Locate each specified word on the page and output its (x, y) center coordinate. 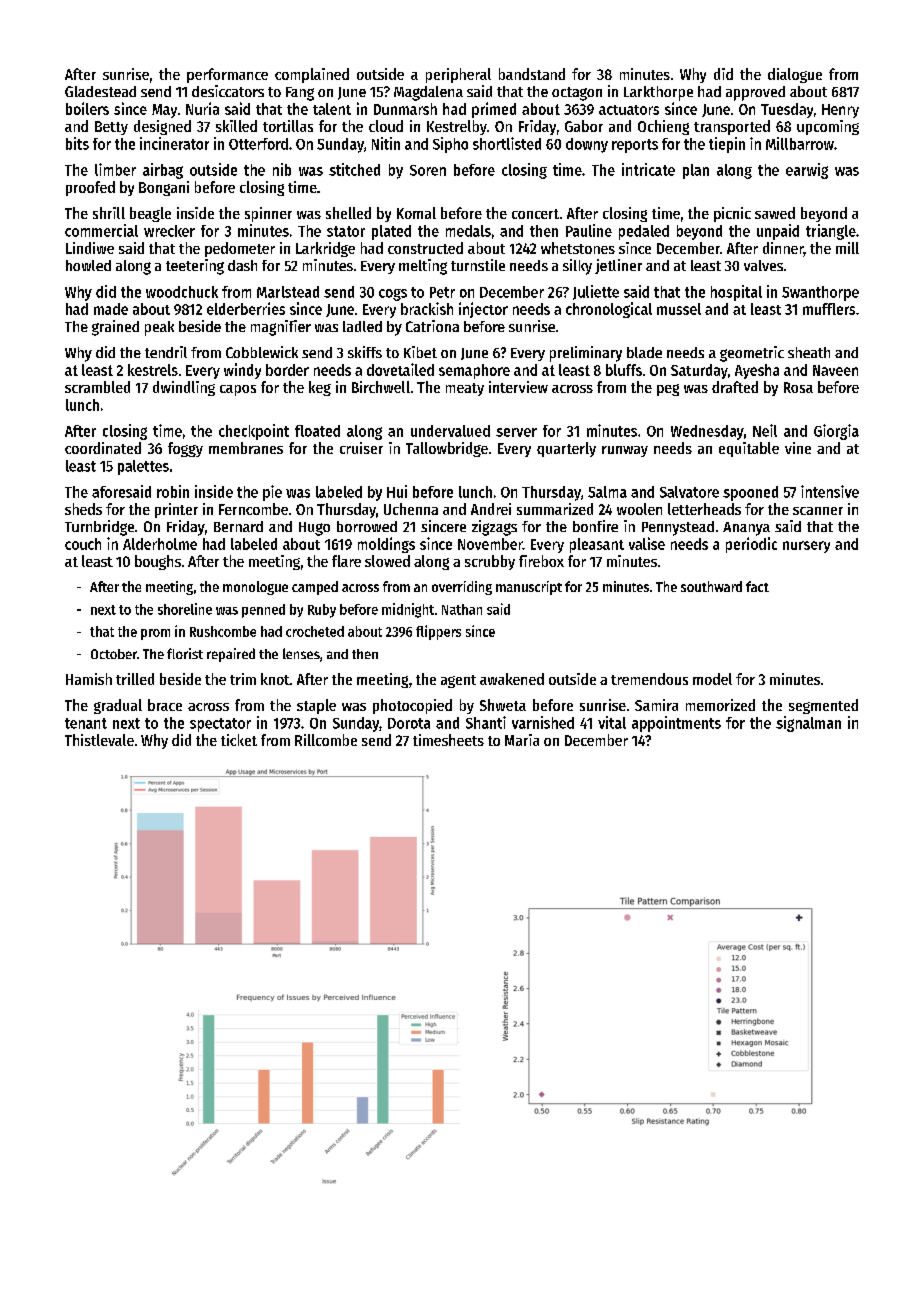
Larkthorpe (658, 93)
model (712, 679)
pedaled (644, 232)
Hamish (89, 679)
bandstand (532, 74)
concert (535, 214)
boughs (158, 562)
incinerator (174, 143)
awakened (512, 679)
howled (88, 265)
